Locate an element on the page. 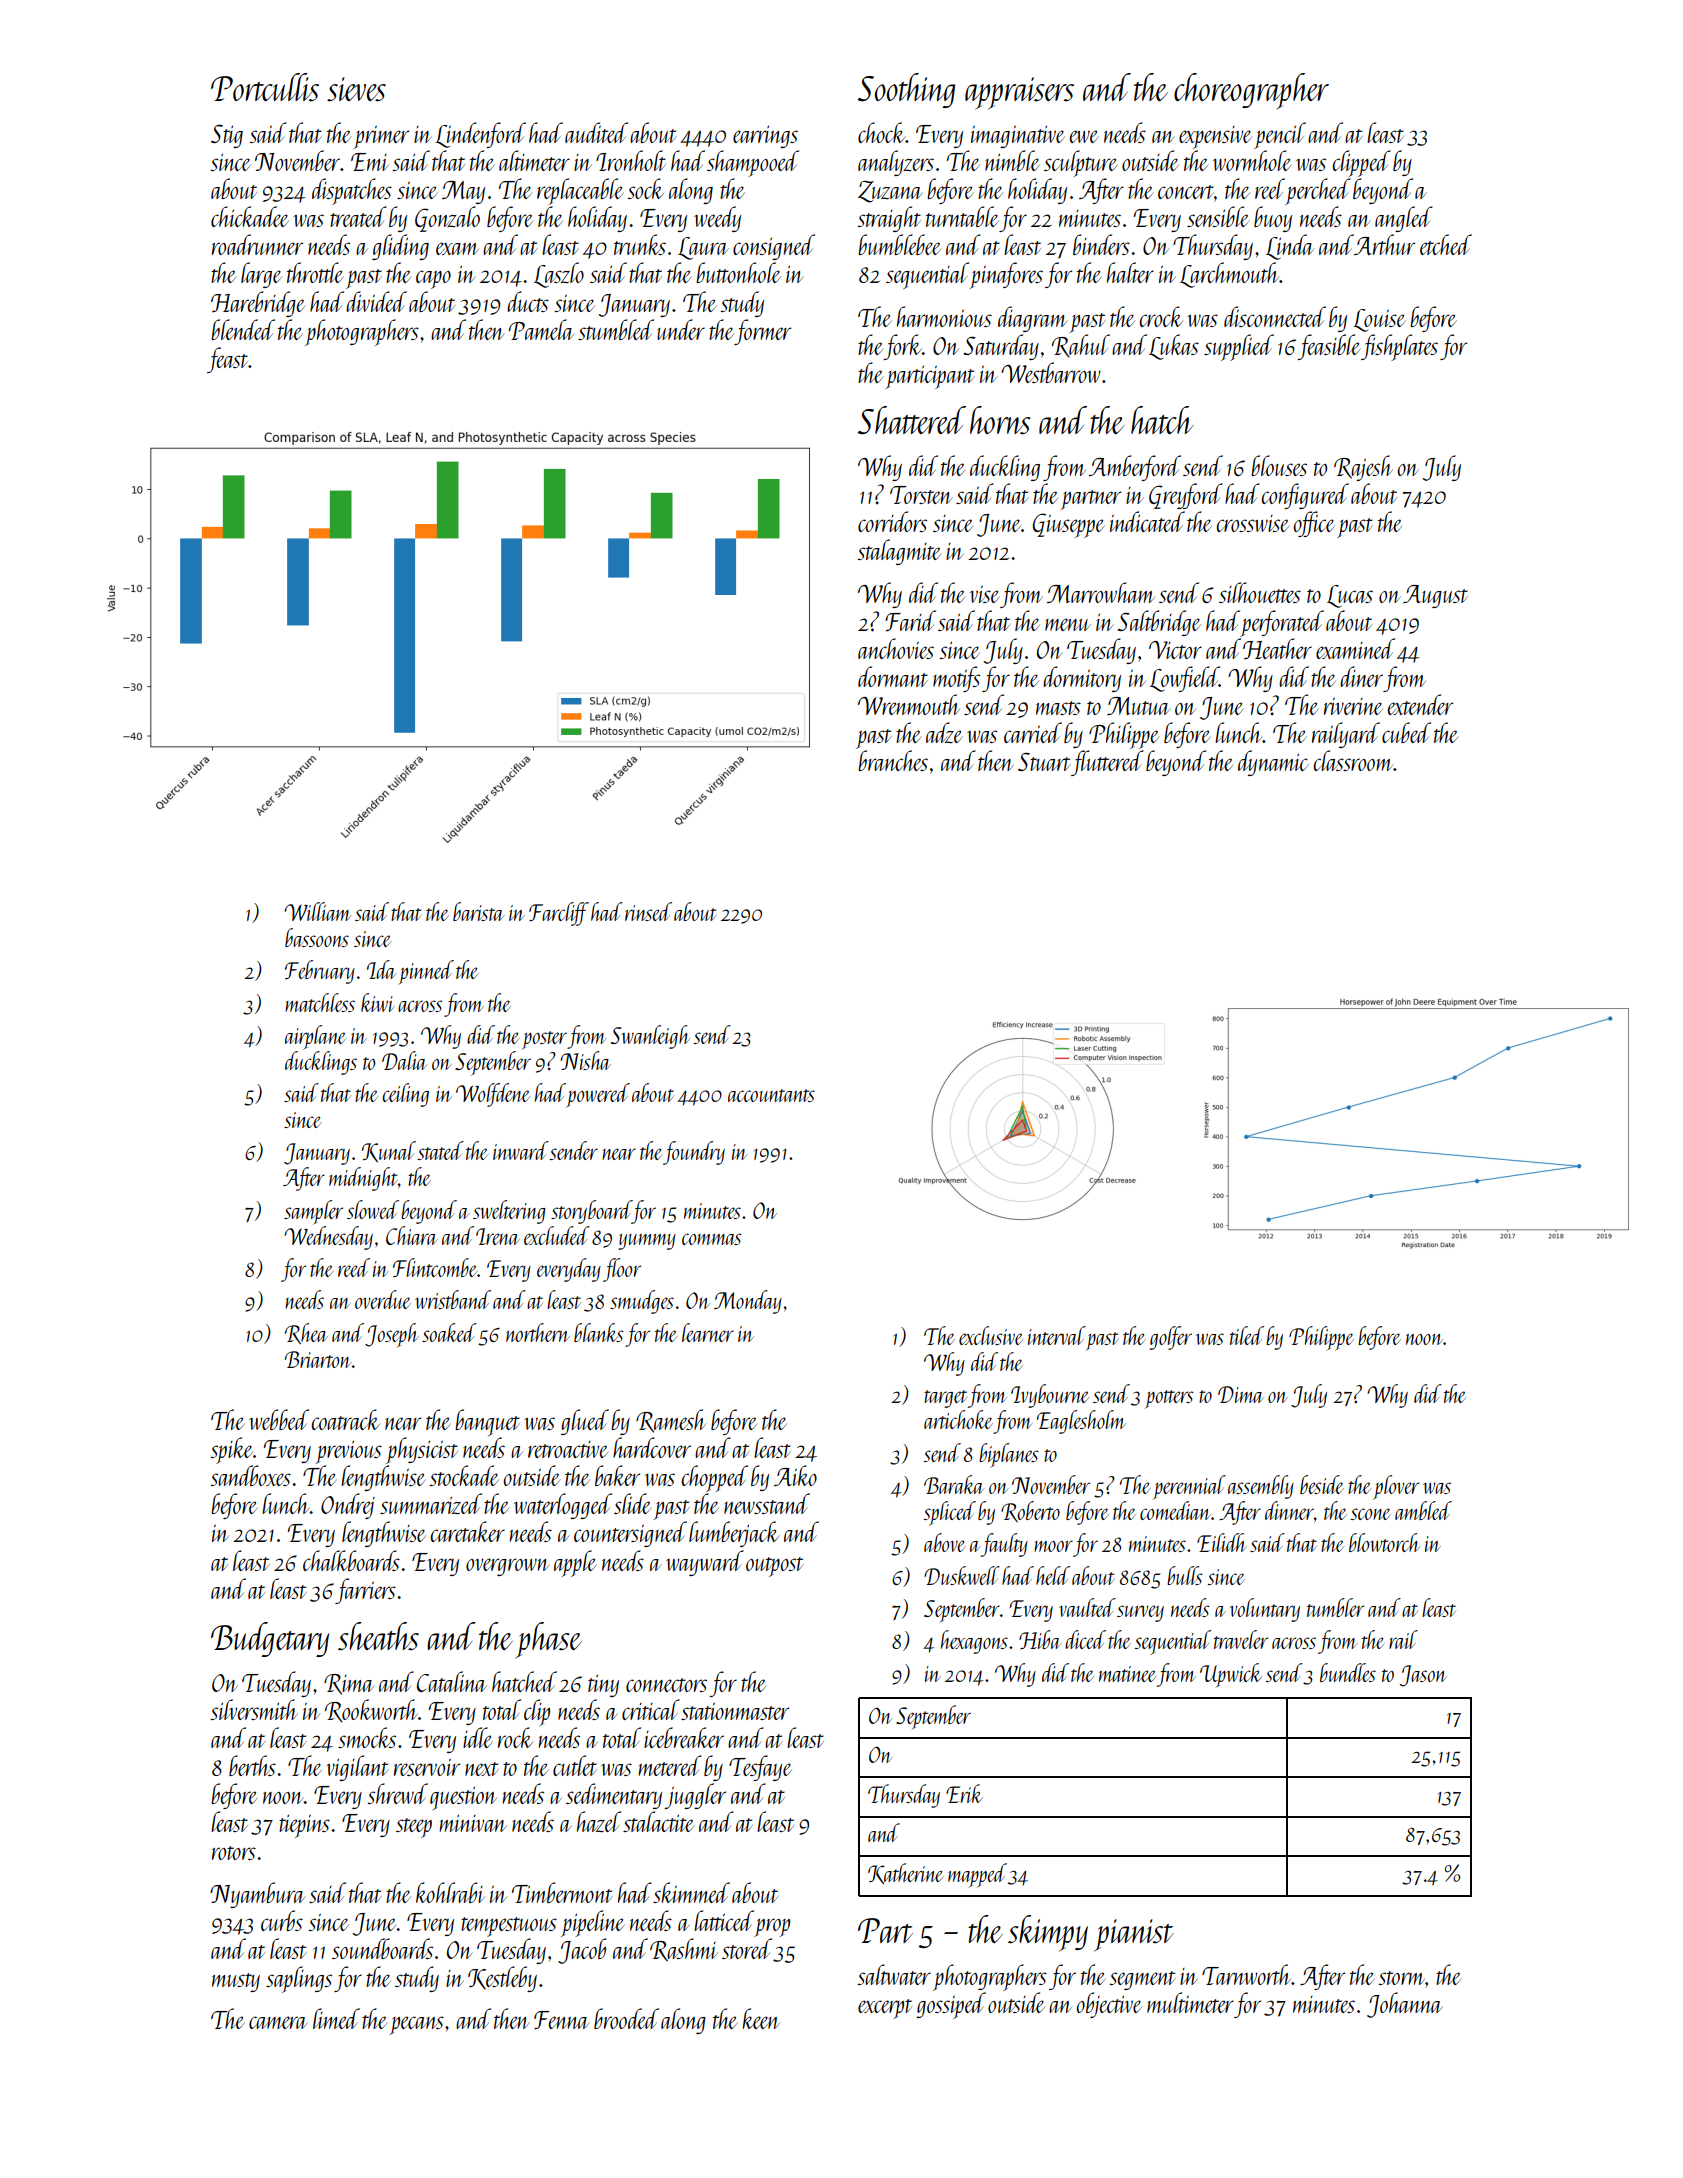 The height and width of the image is (2178, 1683). camera is located at coordinates (278, 2022).
